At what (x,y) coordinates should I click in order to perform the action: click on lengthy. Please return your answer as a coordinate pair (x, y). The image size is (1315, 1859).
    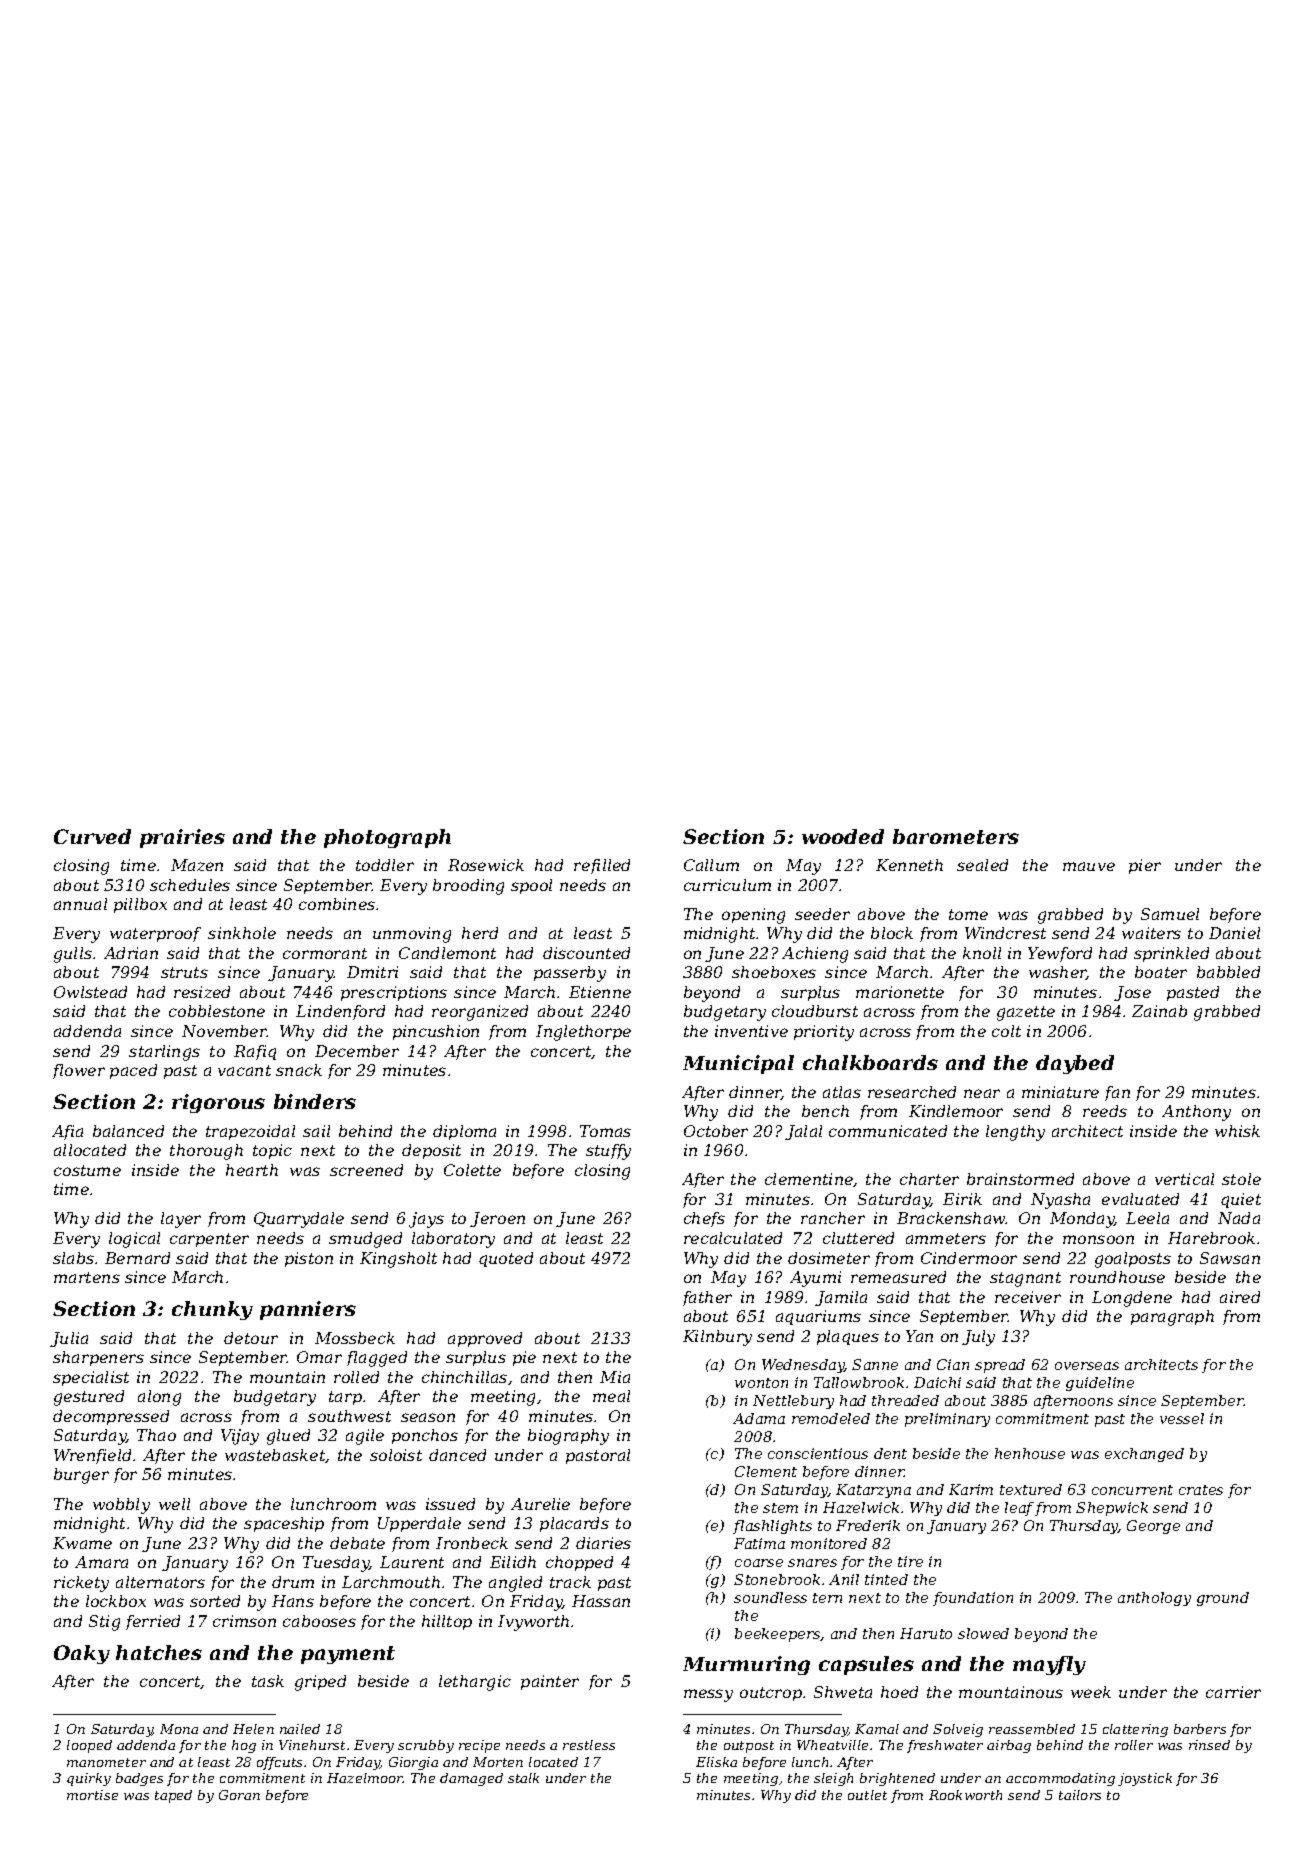
    Looking at the image, I should click on (1015, 1133).
